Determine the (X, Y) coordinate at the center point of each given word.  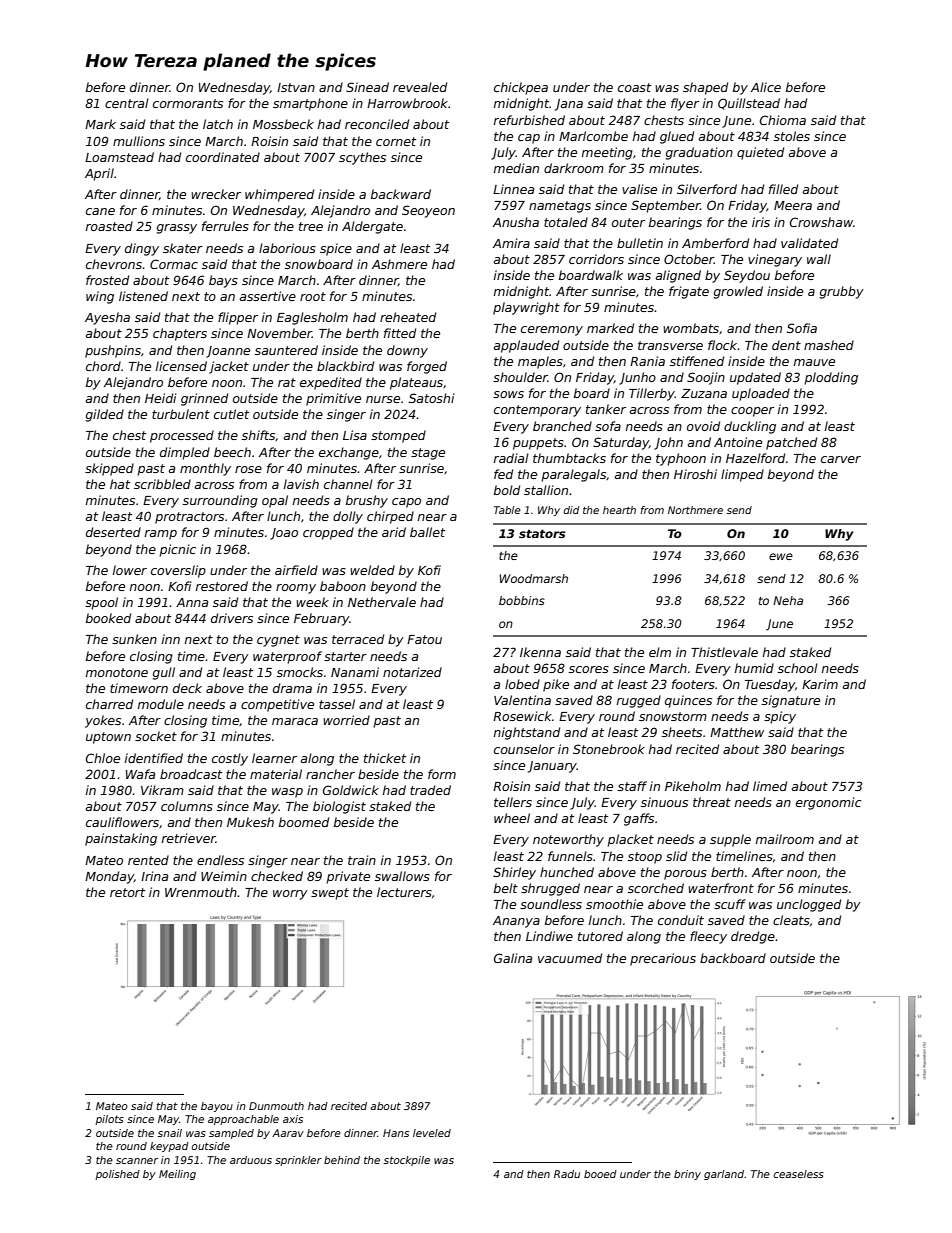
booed (600, 1174)
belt (506, 888)
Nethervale (382, 602)
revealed (420, 87)
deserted (113, 532)
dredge (753, 937)
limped (742, 475)
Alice (766, 87)
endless (220, 860)
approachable (243, 1120)
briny (687, 1175)
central (127, 103)
